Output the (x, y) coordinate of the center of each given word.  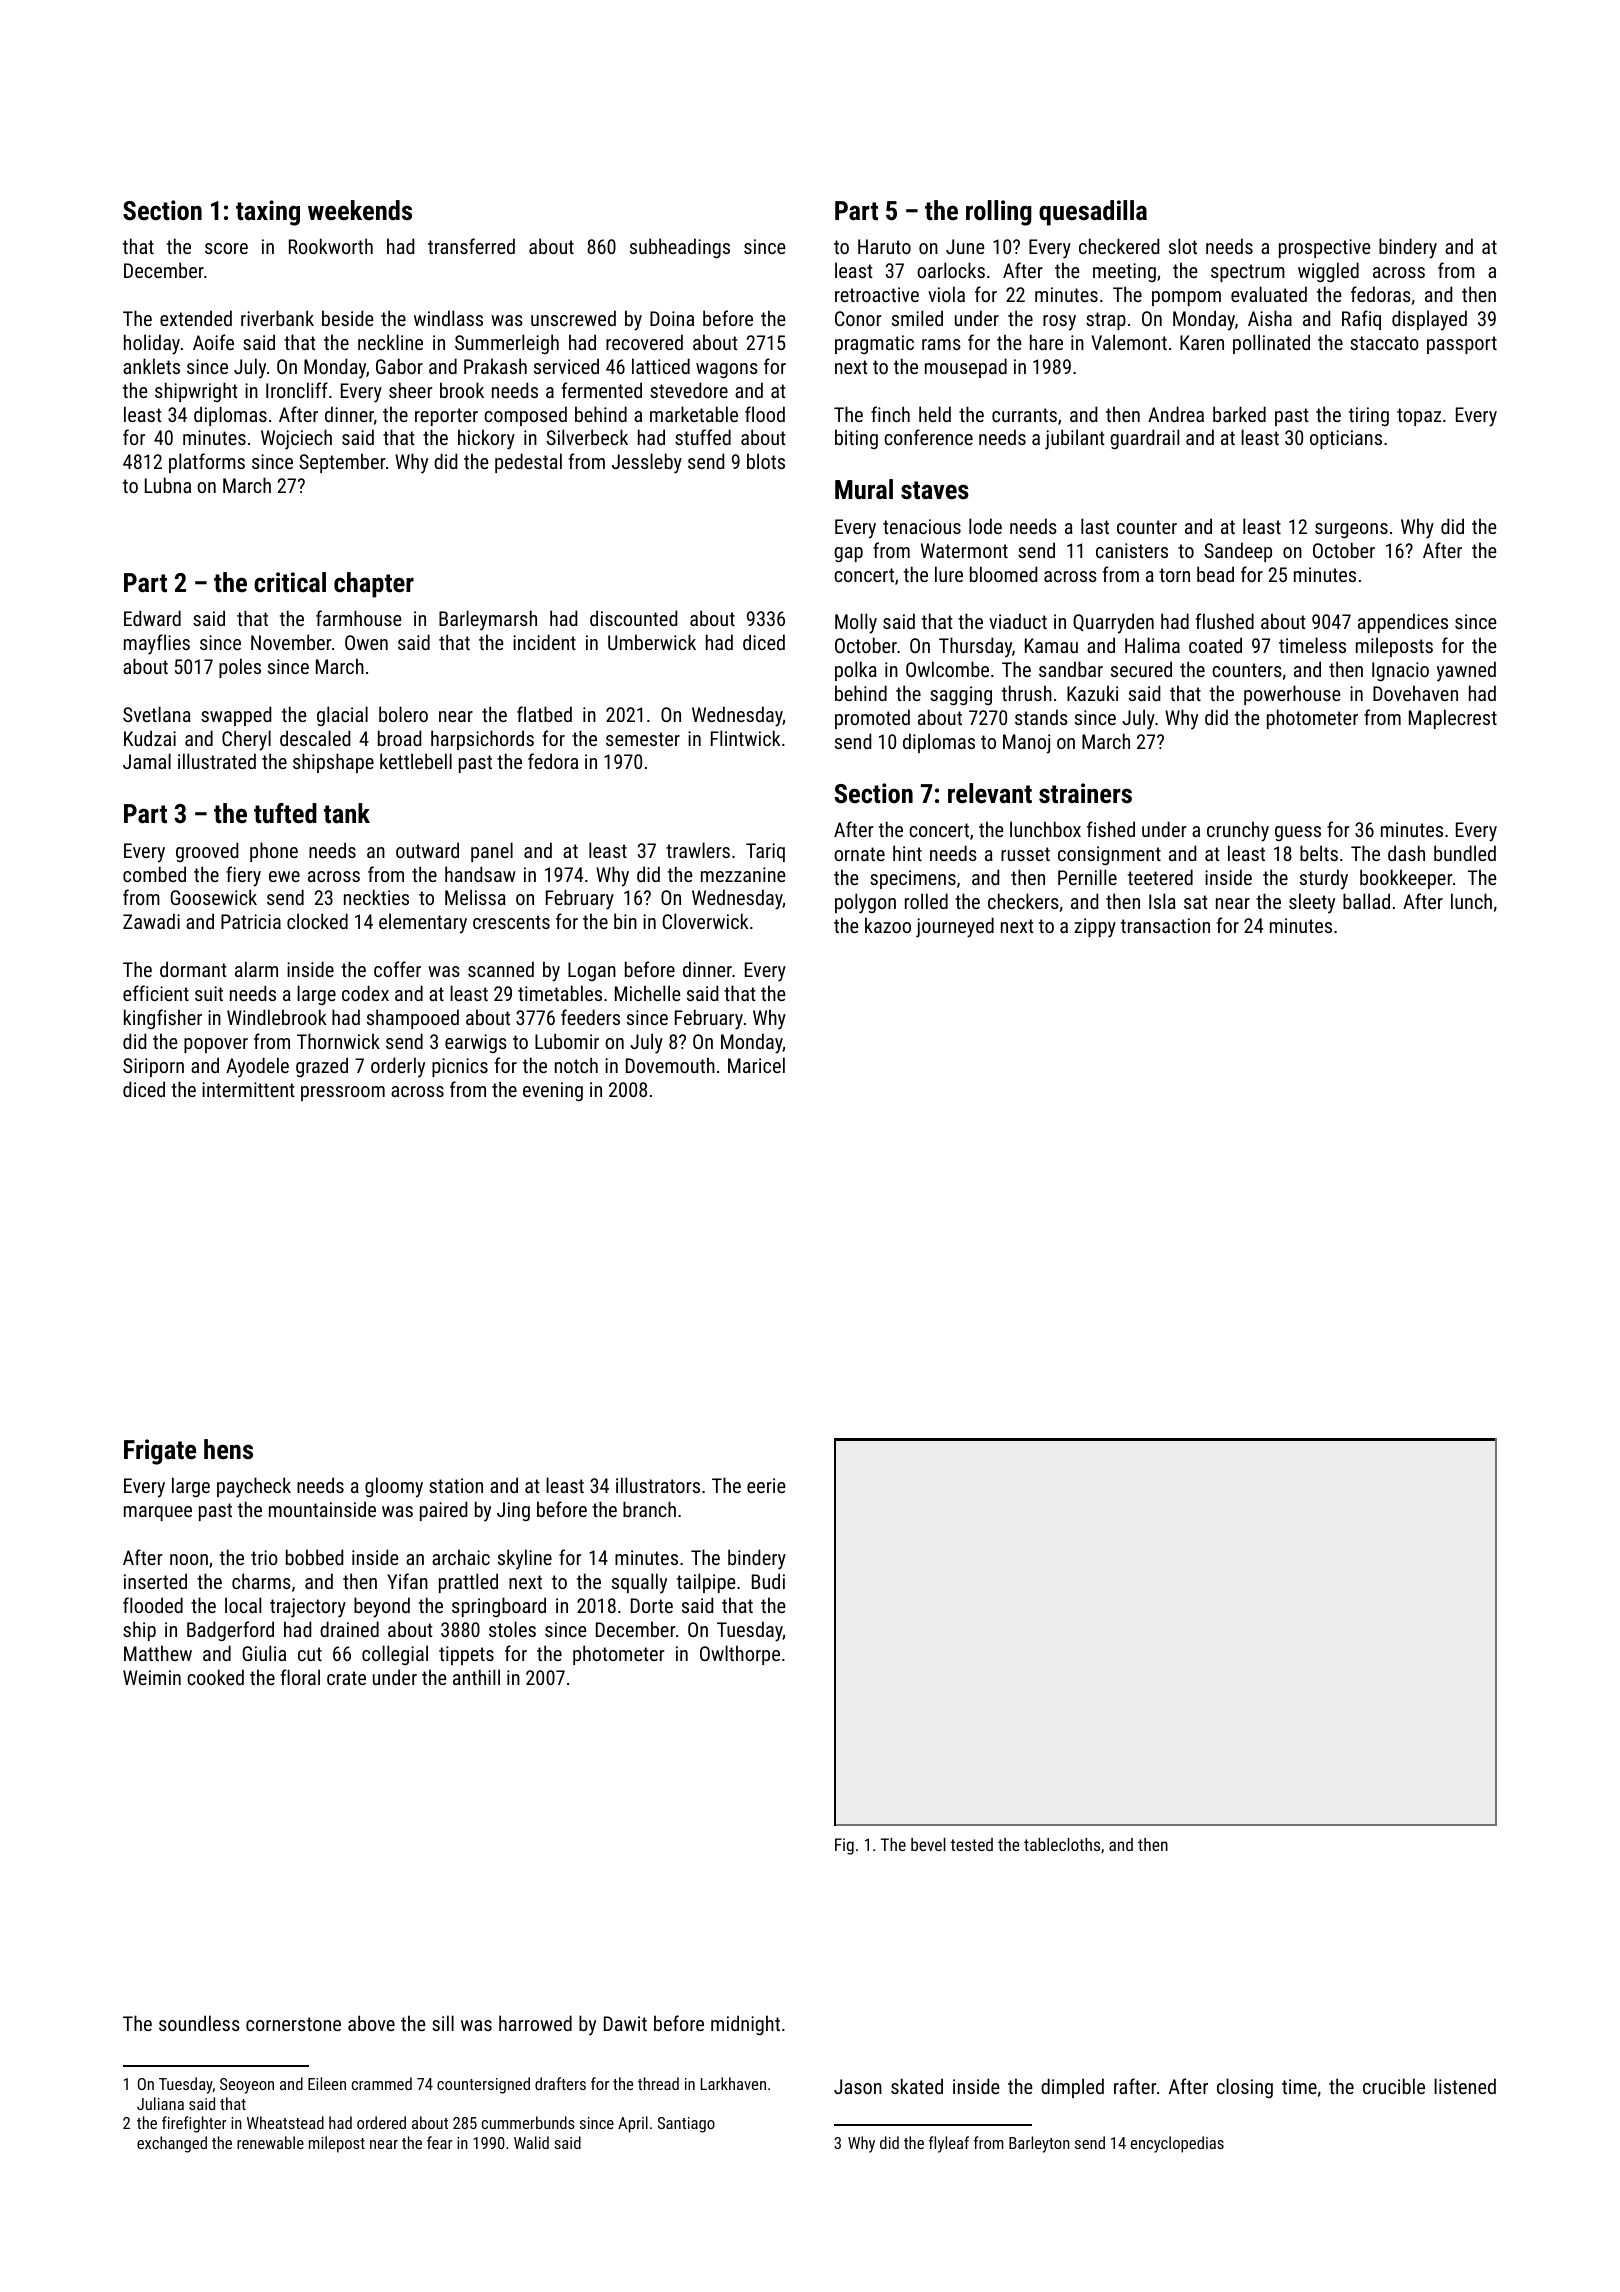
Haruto (884, 246)
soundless (199, 2023)
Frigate (160, 1452)
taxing (268, 213)
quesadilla (1093, 213)
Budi (768, 1581)
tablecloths (1062, 1844)
